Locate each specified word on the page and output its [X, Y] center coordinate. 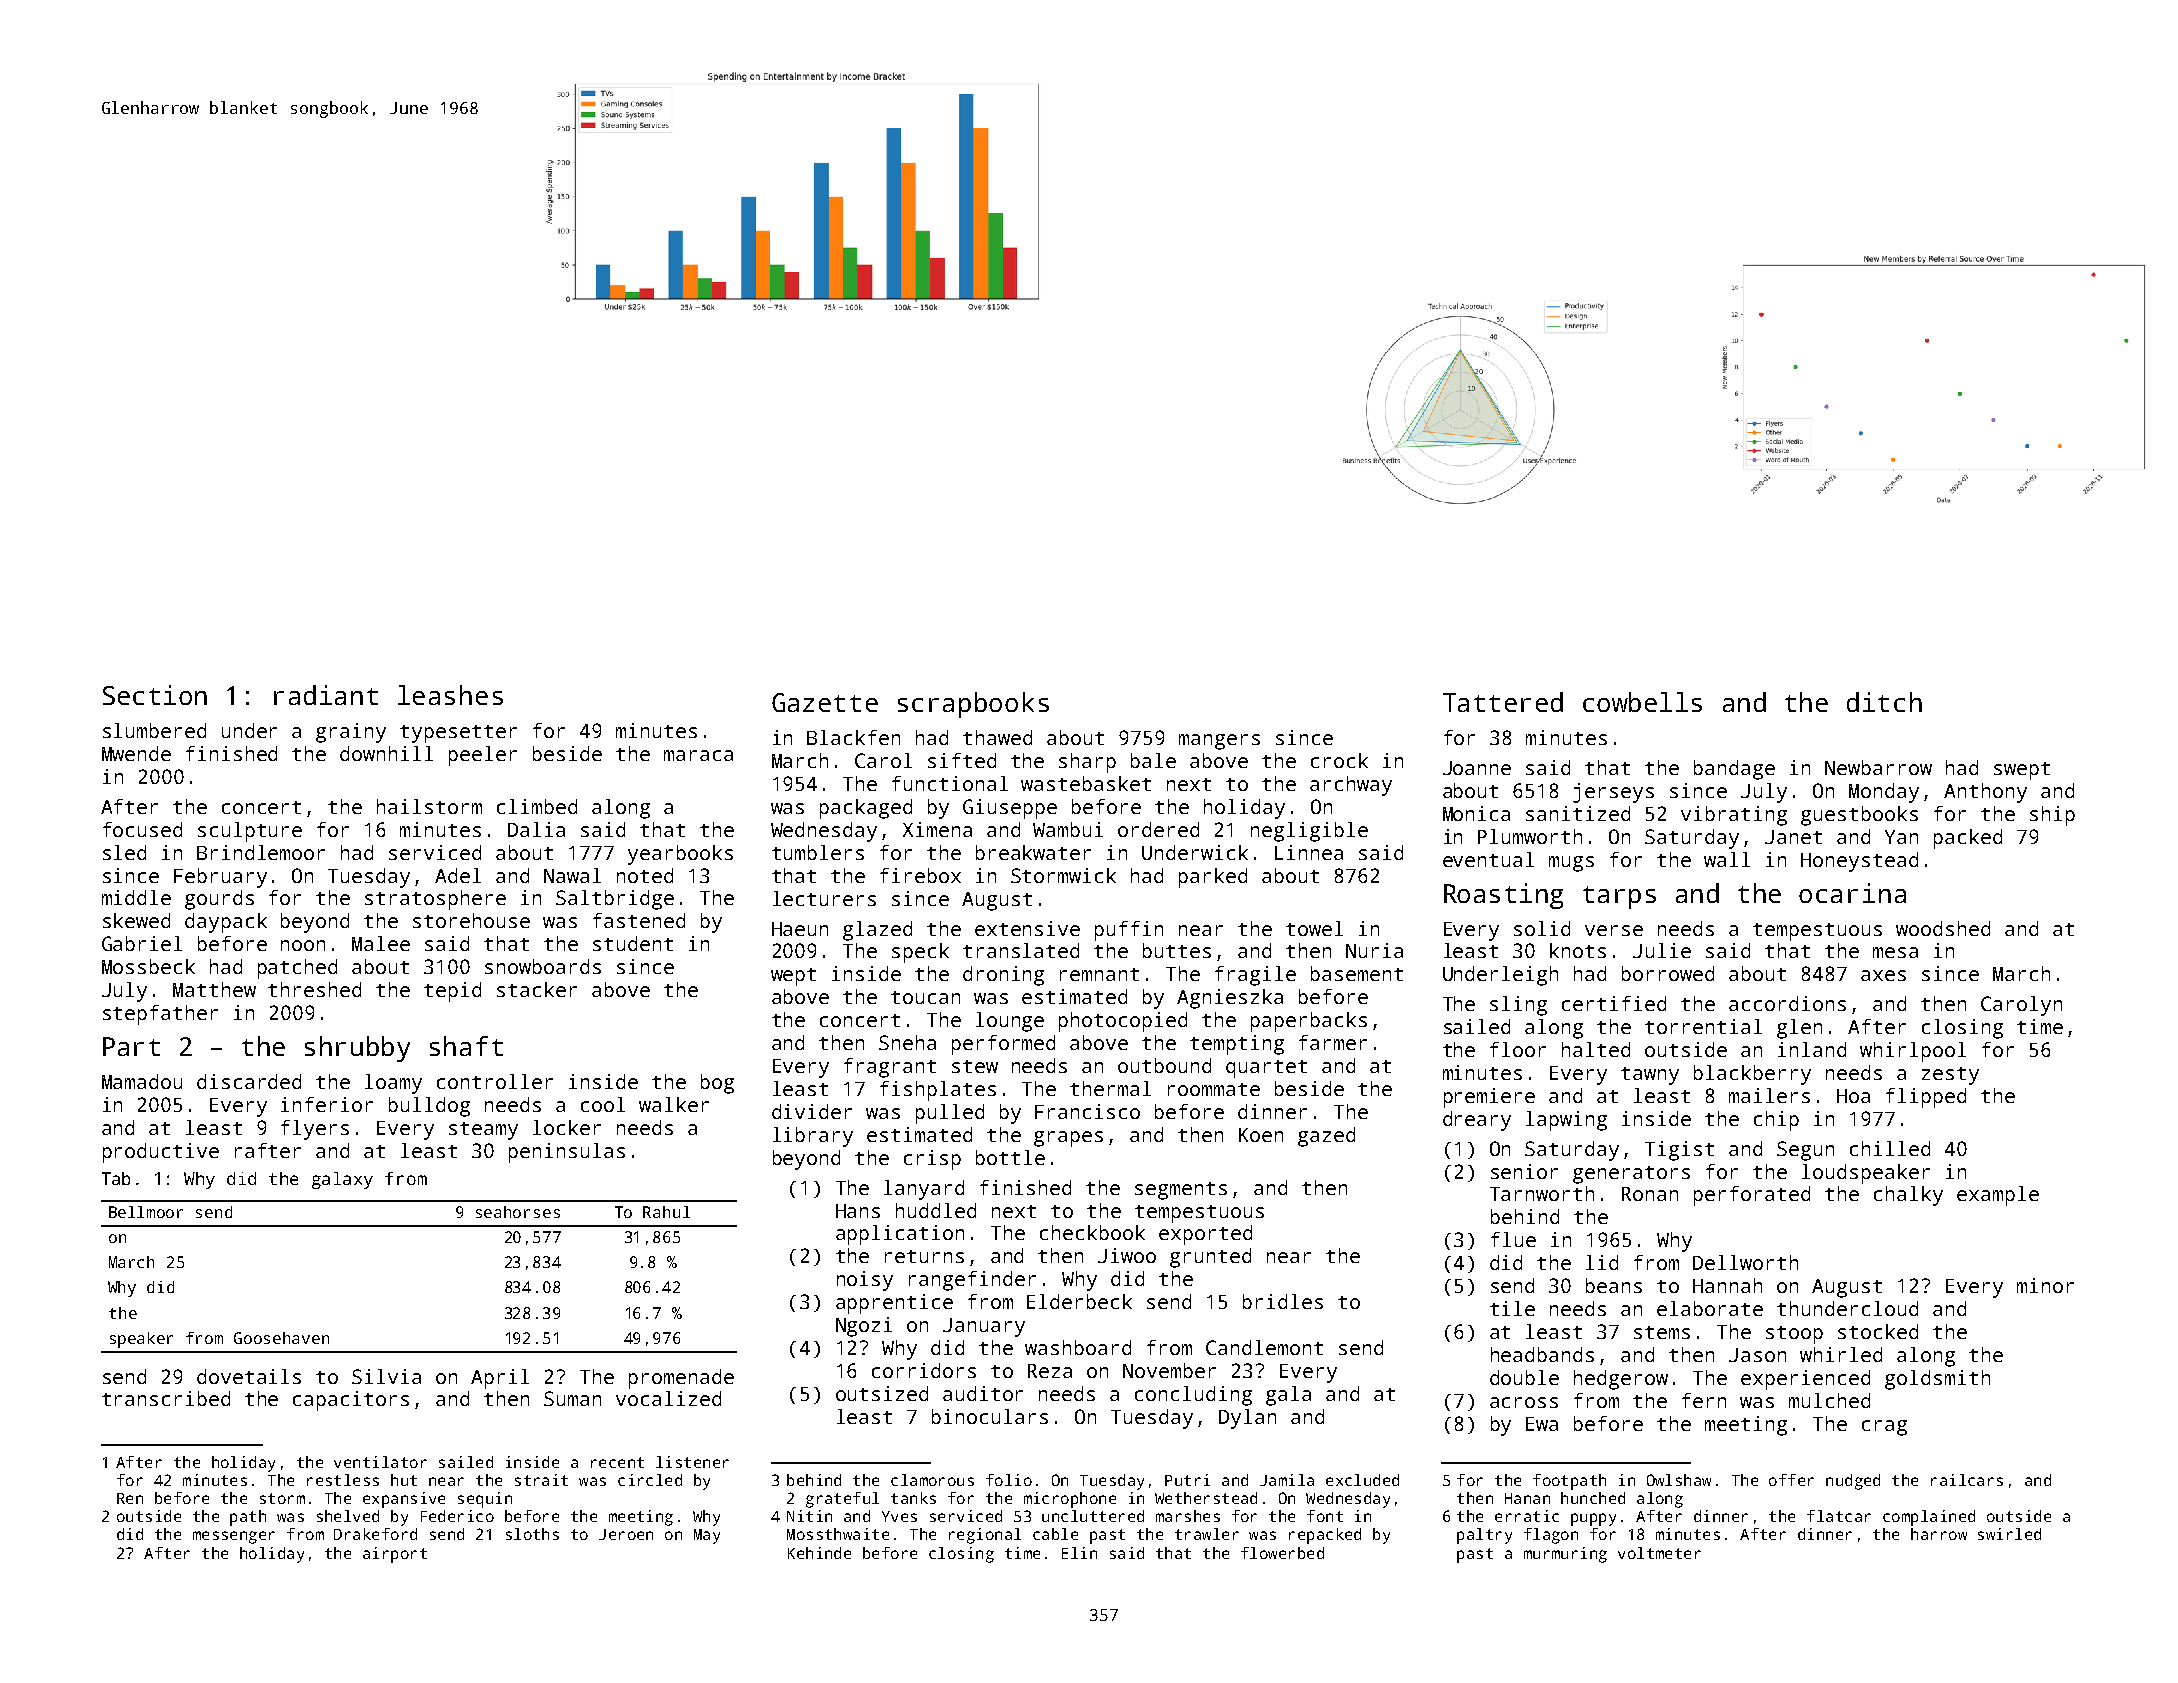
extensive [1027, 928]
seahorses [518, 1212]
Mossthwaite [838, 1534]
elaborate [1710, 1308]
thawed [997, 737]
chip [1776, 1121]
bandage [1734, 770]
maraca [698, 755]
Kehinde [819, 1553]
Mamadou [142, 1081]
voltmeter [1659, 1553]
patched [297, 969]
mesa [1895, 952]
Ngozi [864, 1327]
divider [812, 1111]
